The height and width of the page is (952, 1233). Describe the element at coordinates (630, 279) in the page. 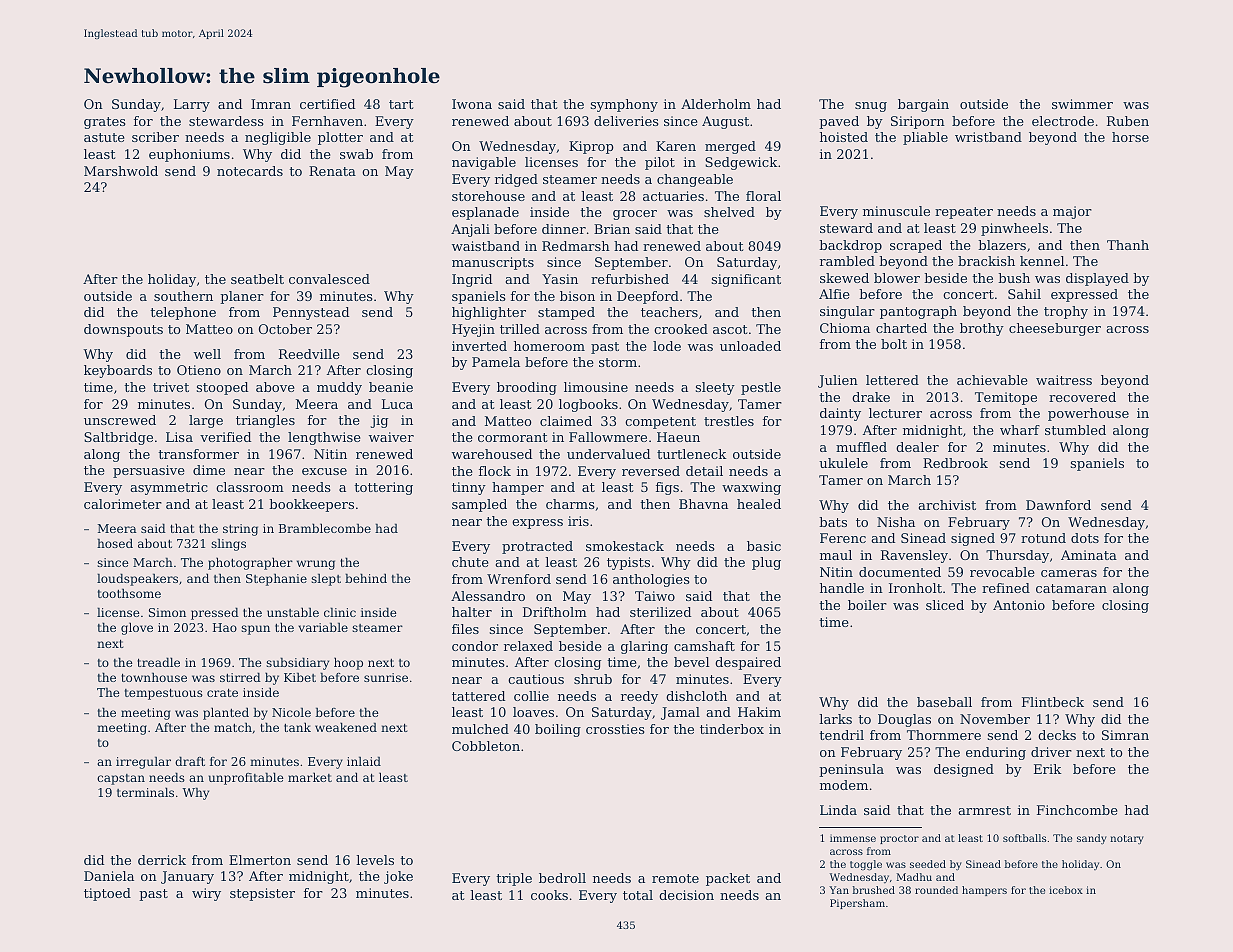

I see `refurbished` at that location.
